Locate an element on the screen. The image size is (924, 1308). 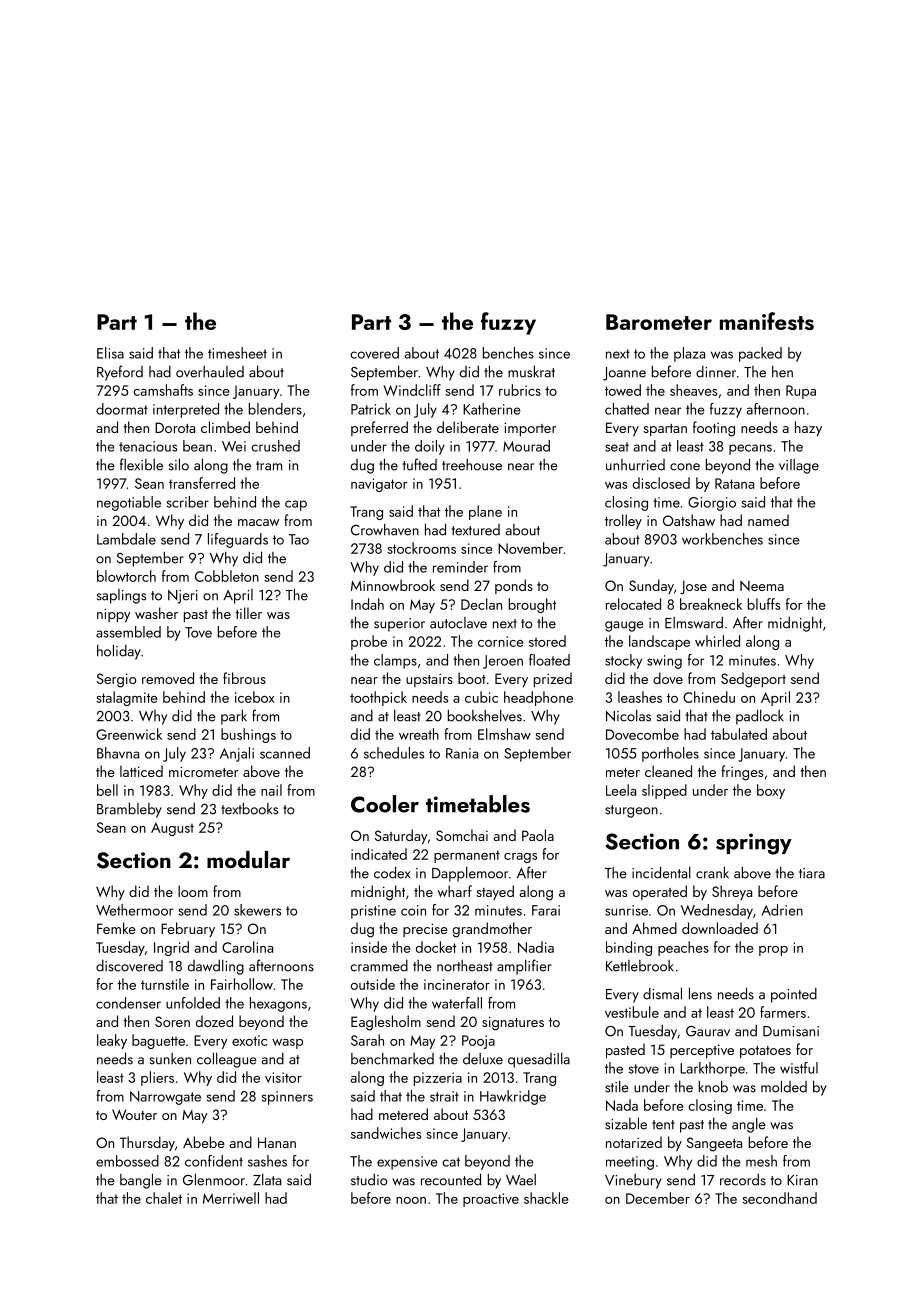
embossed is located at coordinates (127, 1161).
